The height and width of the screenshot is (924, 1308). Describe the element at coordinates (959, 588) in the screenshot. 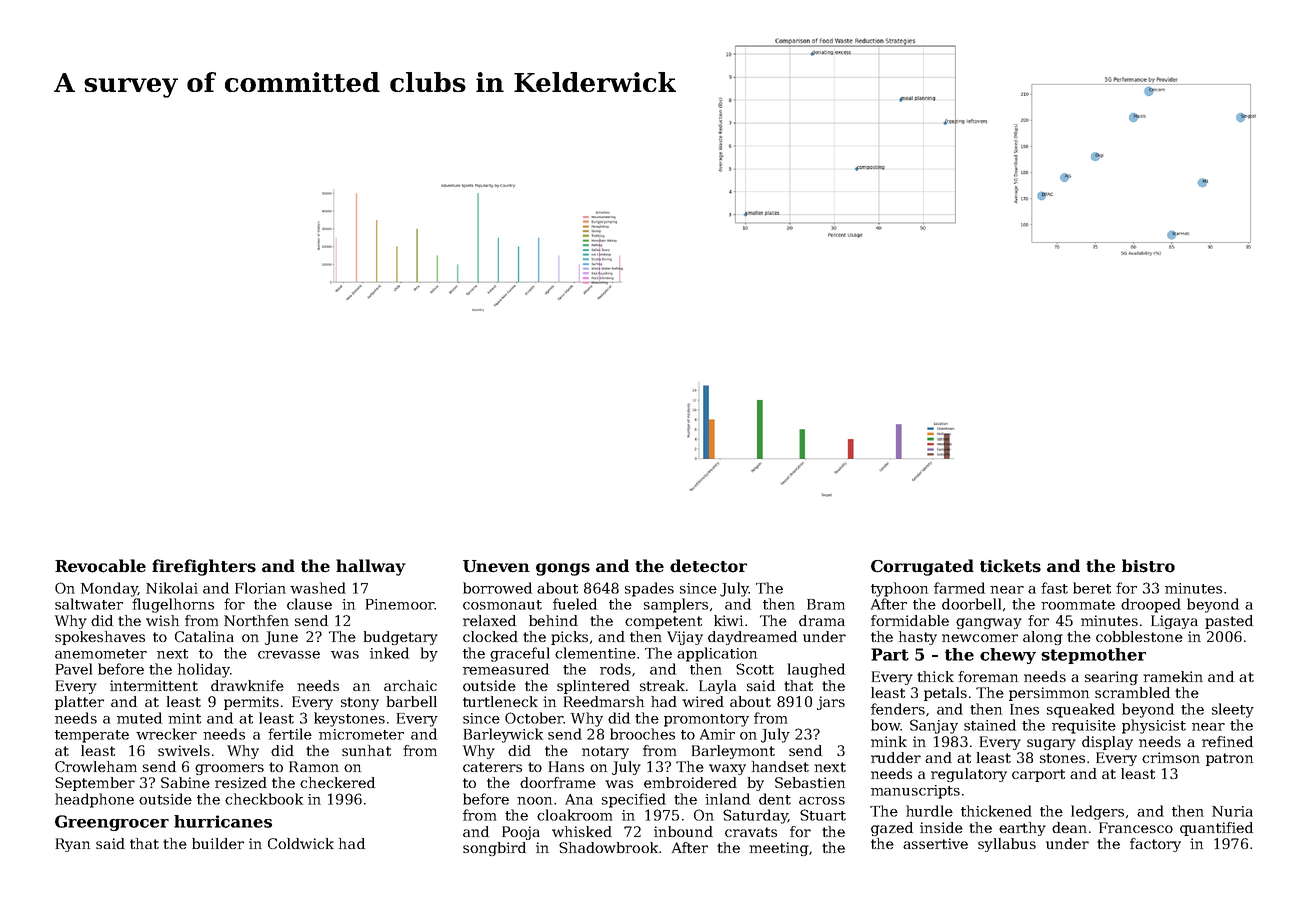

I see `farmed` at that location.
